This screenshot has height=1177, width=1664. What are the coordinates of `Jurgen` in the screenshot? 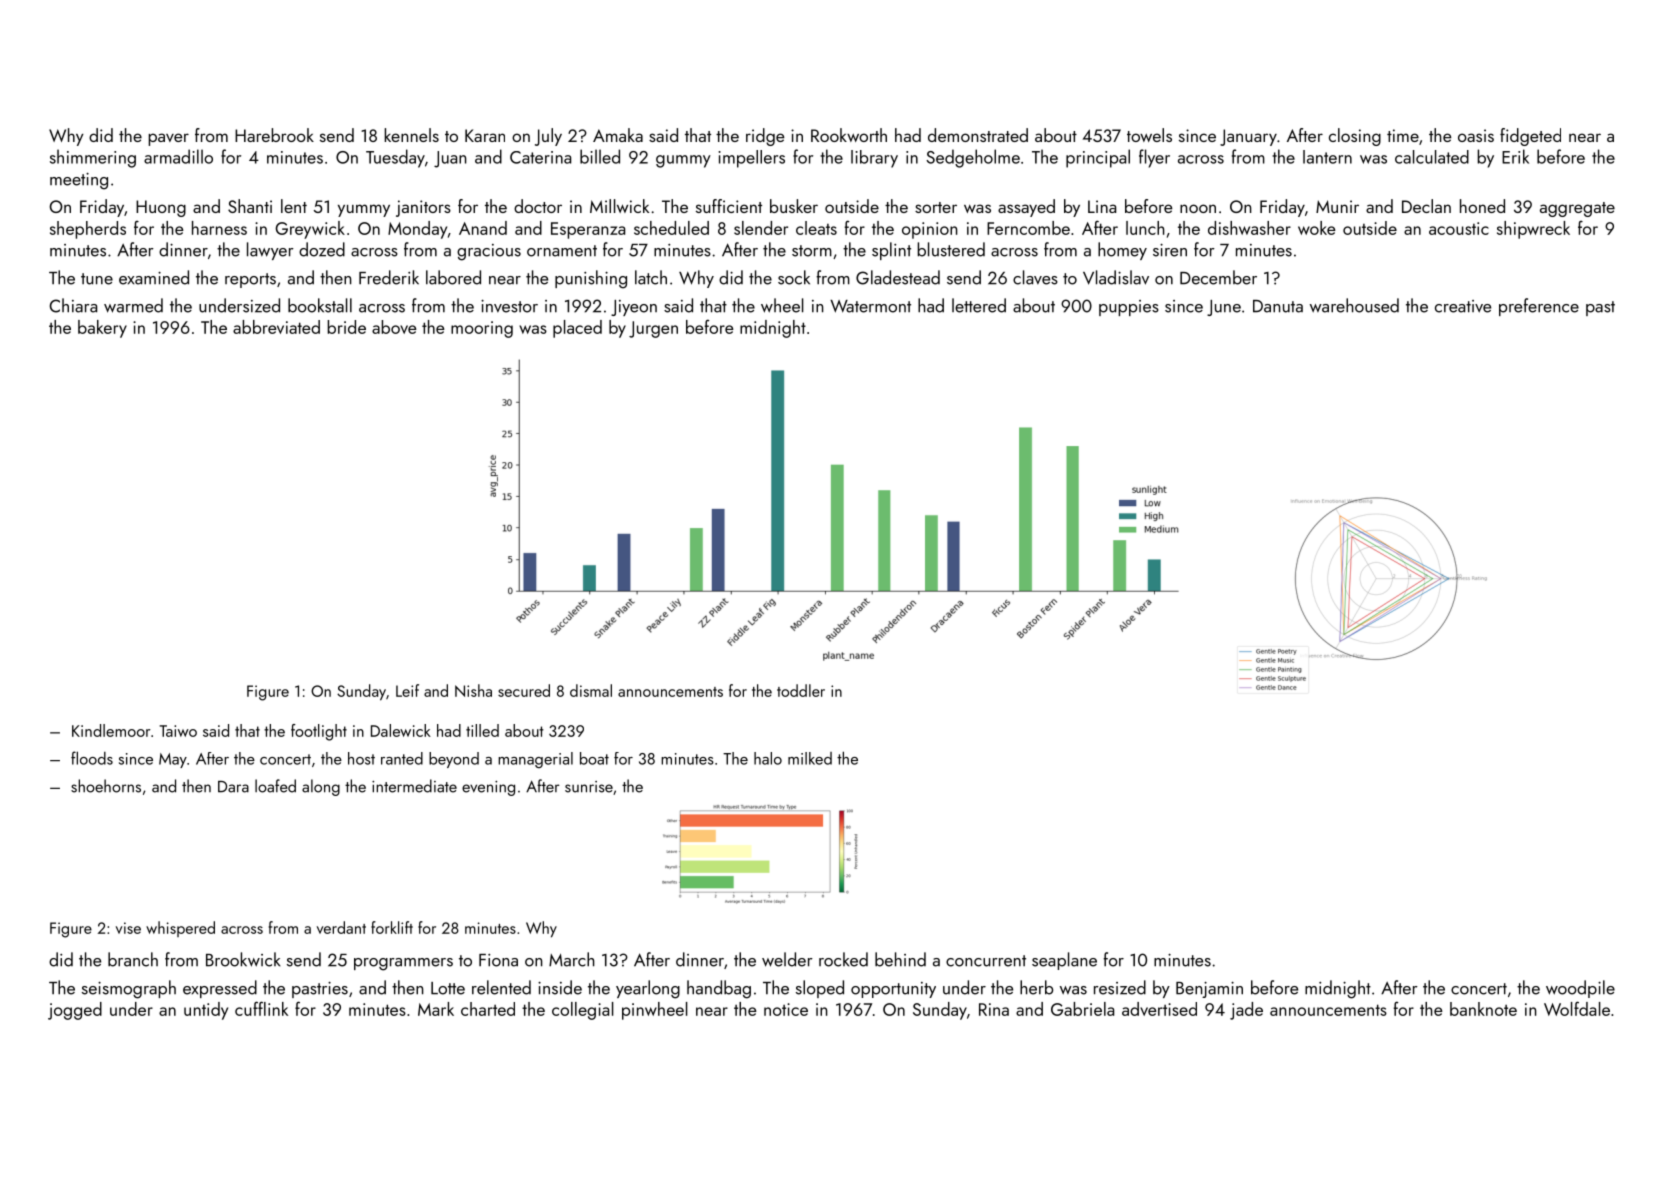 It's located at (653, 329).
